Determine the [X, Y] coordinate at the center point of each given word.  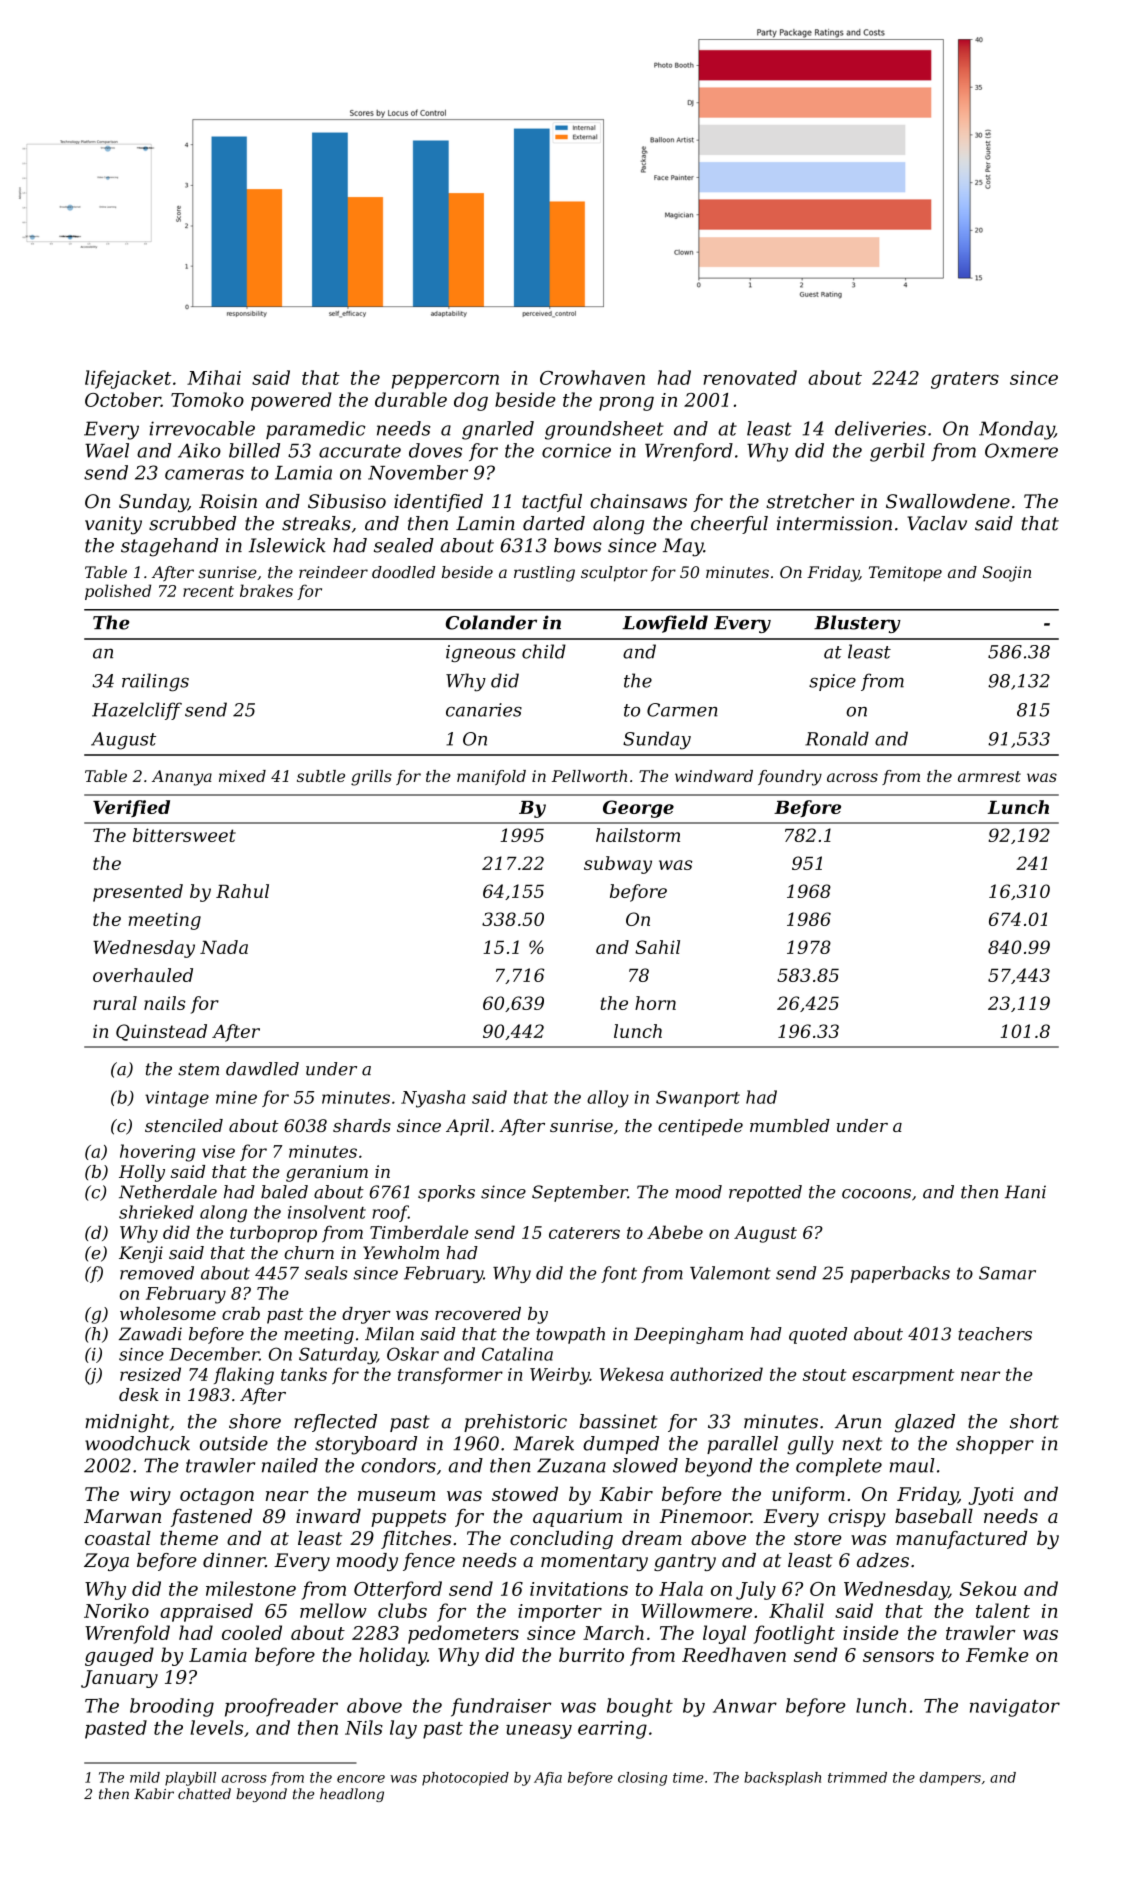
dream [652, 1538]
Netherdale [168, 1192]
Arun [858, 1421]
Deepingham [688, 1335]
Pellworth [589, 776]
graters [965, 380]
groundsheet [604, 430]
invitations [579, 1589]
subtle [321, 776]
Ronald [837, 738]
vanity [113, 525]
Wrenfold [127, 1634]
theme [189, 1538]
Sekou [988, 1588]
